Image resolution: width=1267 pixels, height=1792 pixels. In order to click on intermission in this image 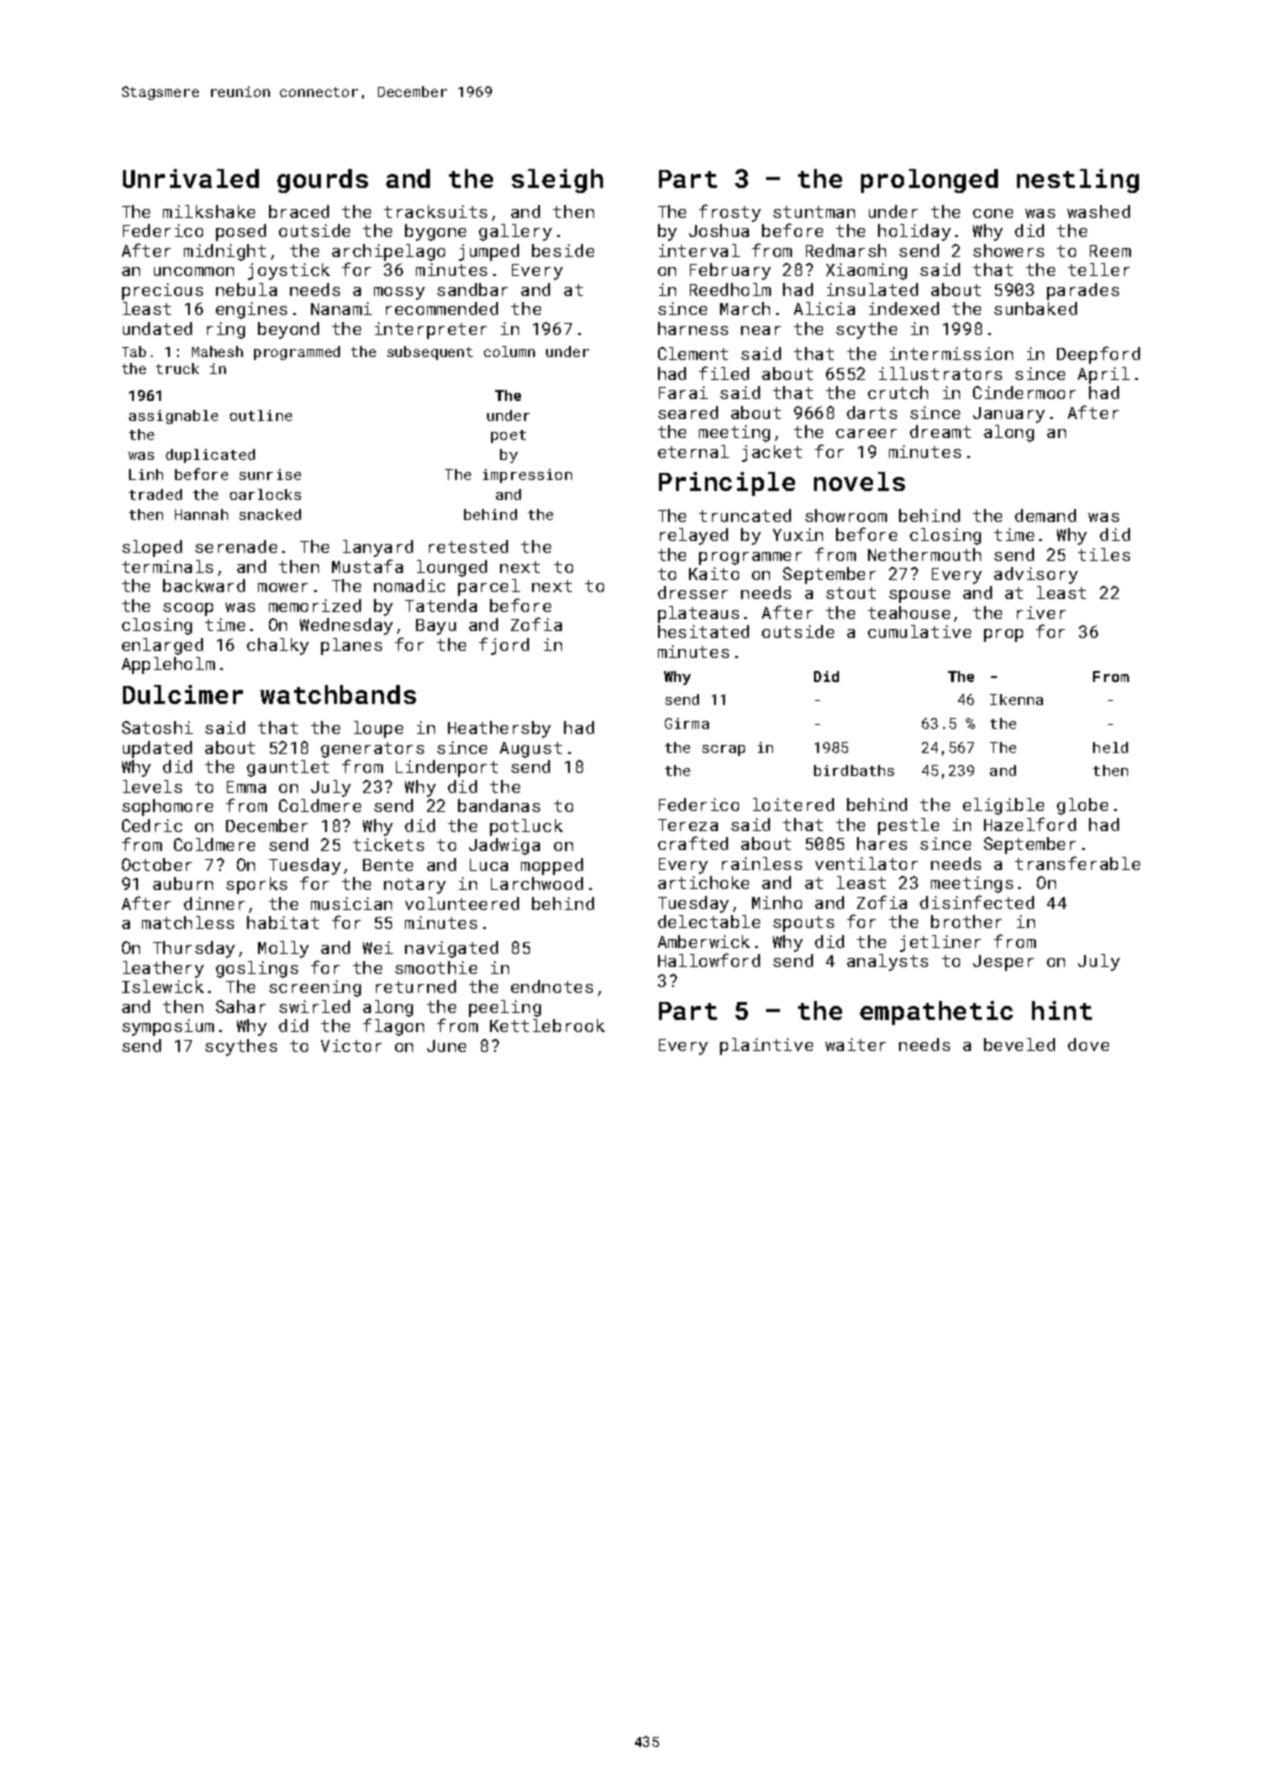, I will do `click(951, 353)`.
